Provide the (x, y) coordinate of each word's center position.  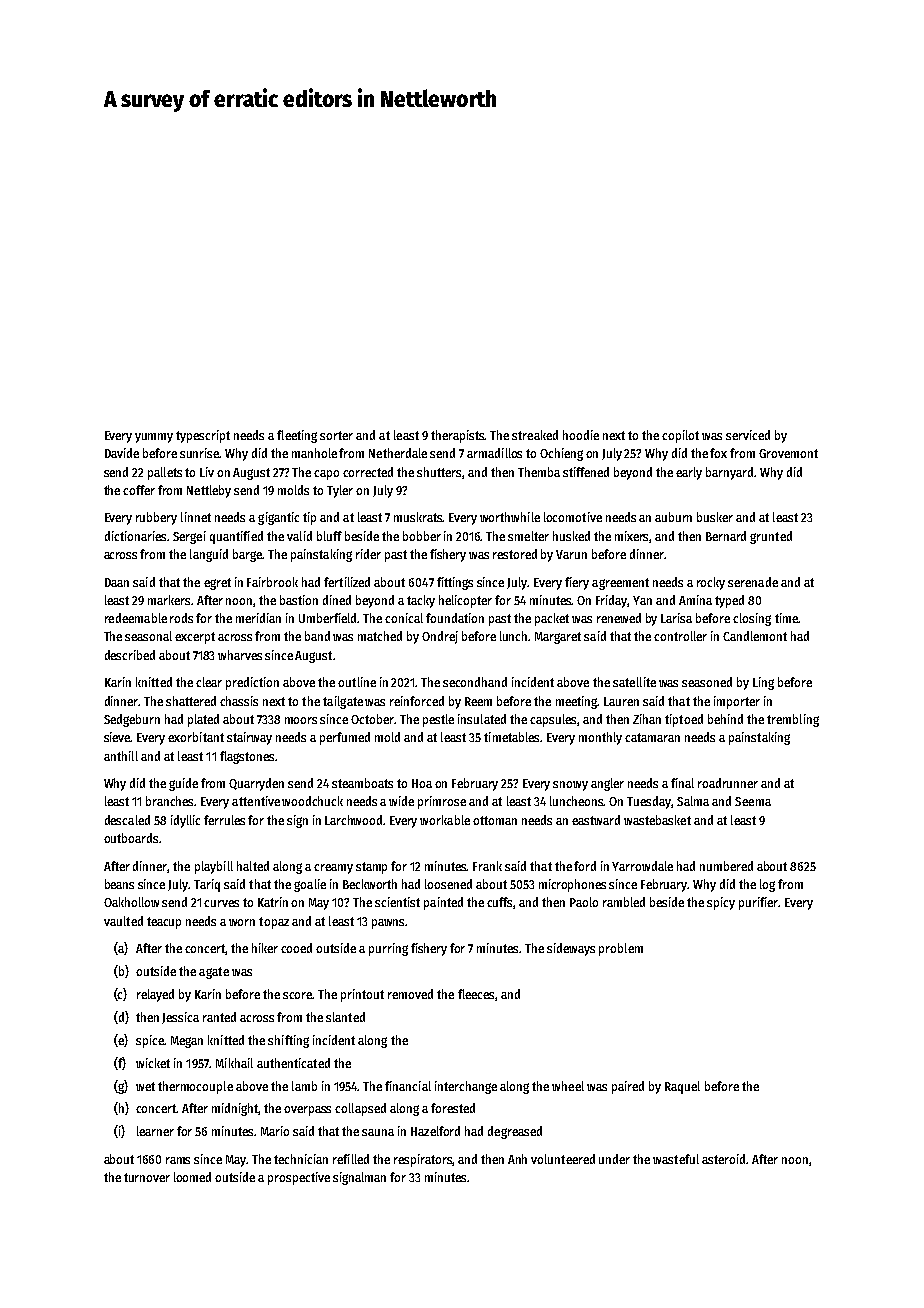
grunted (771, 537)
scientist (397, 902)
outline (357, 682)
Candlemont (755, 636)
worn (242, 922)
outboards (131, 838)
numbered (726, 866)
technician (301, 1159)
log (767, 885)
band (317, 636)
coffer (139, 490)
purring (388, 949)
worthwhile (510, 517)
